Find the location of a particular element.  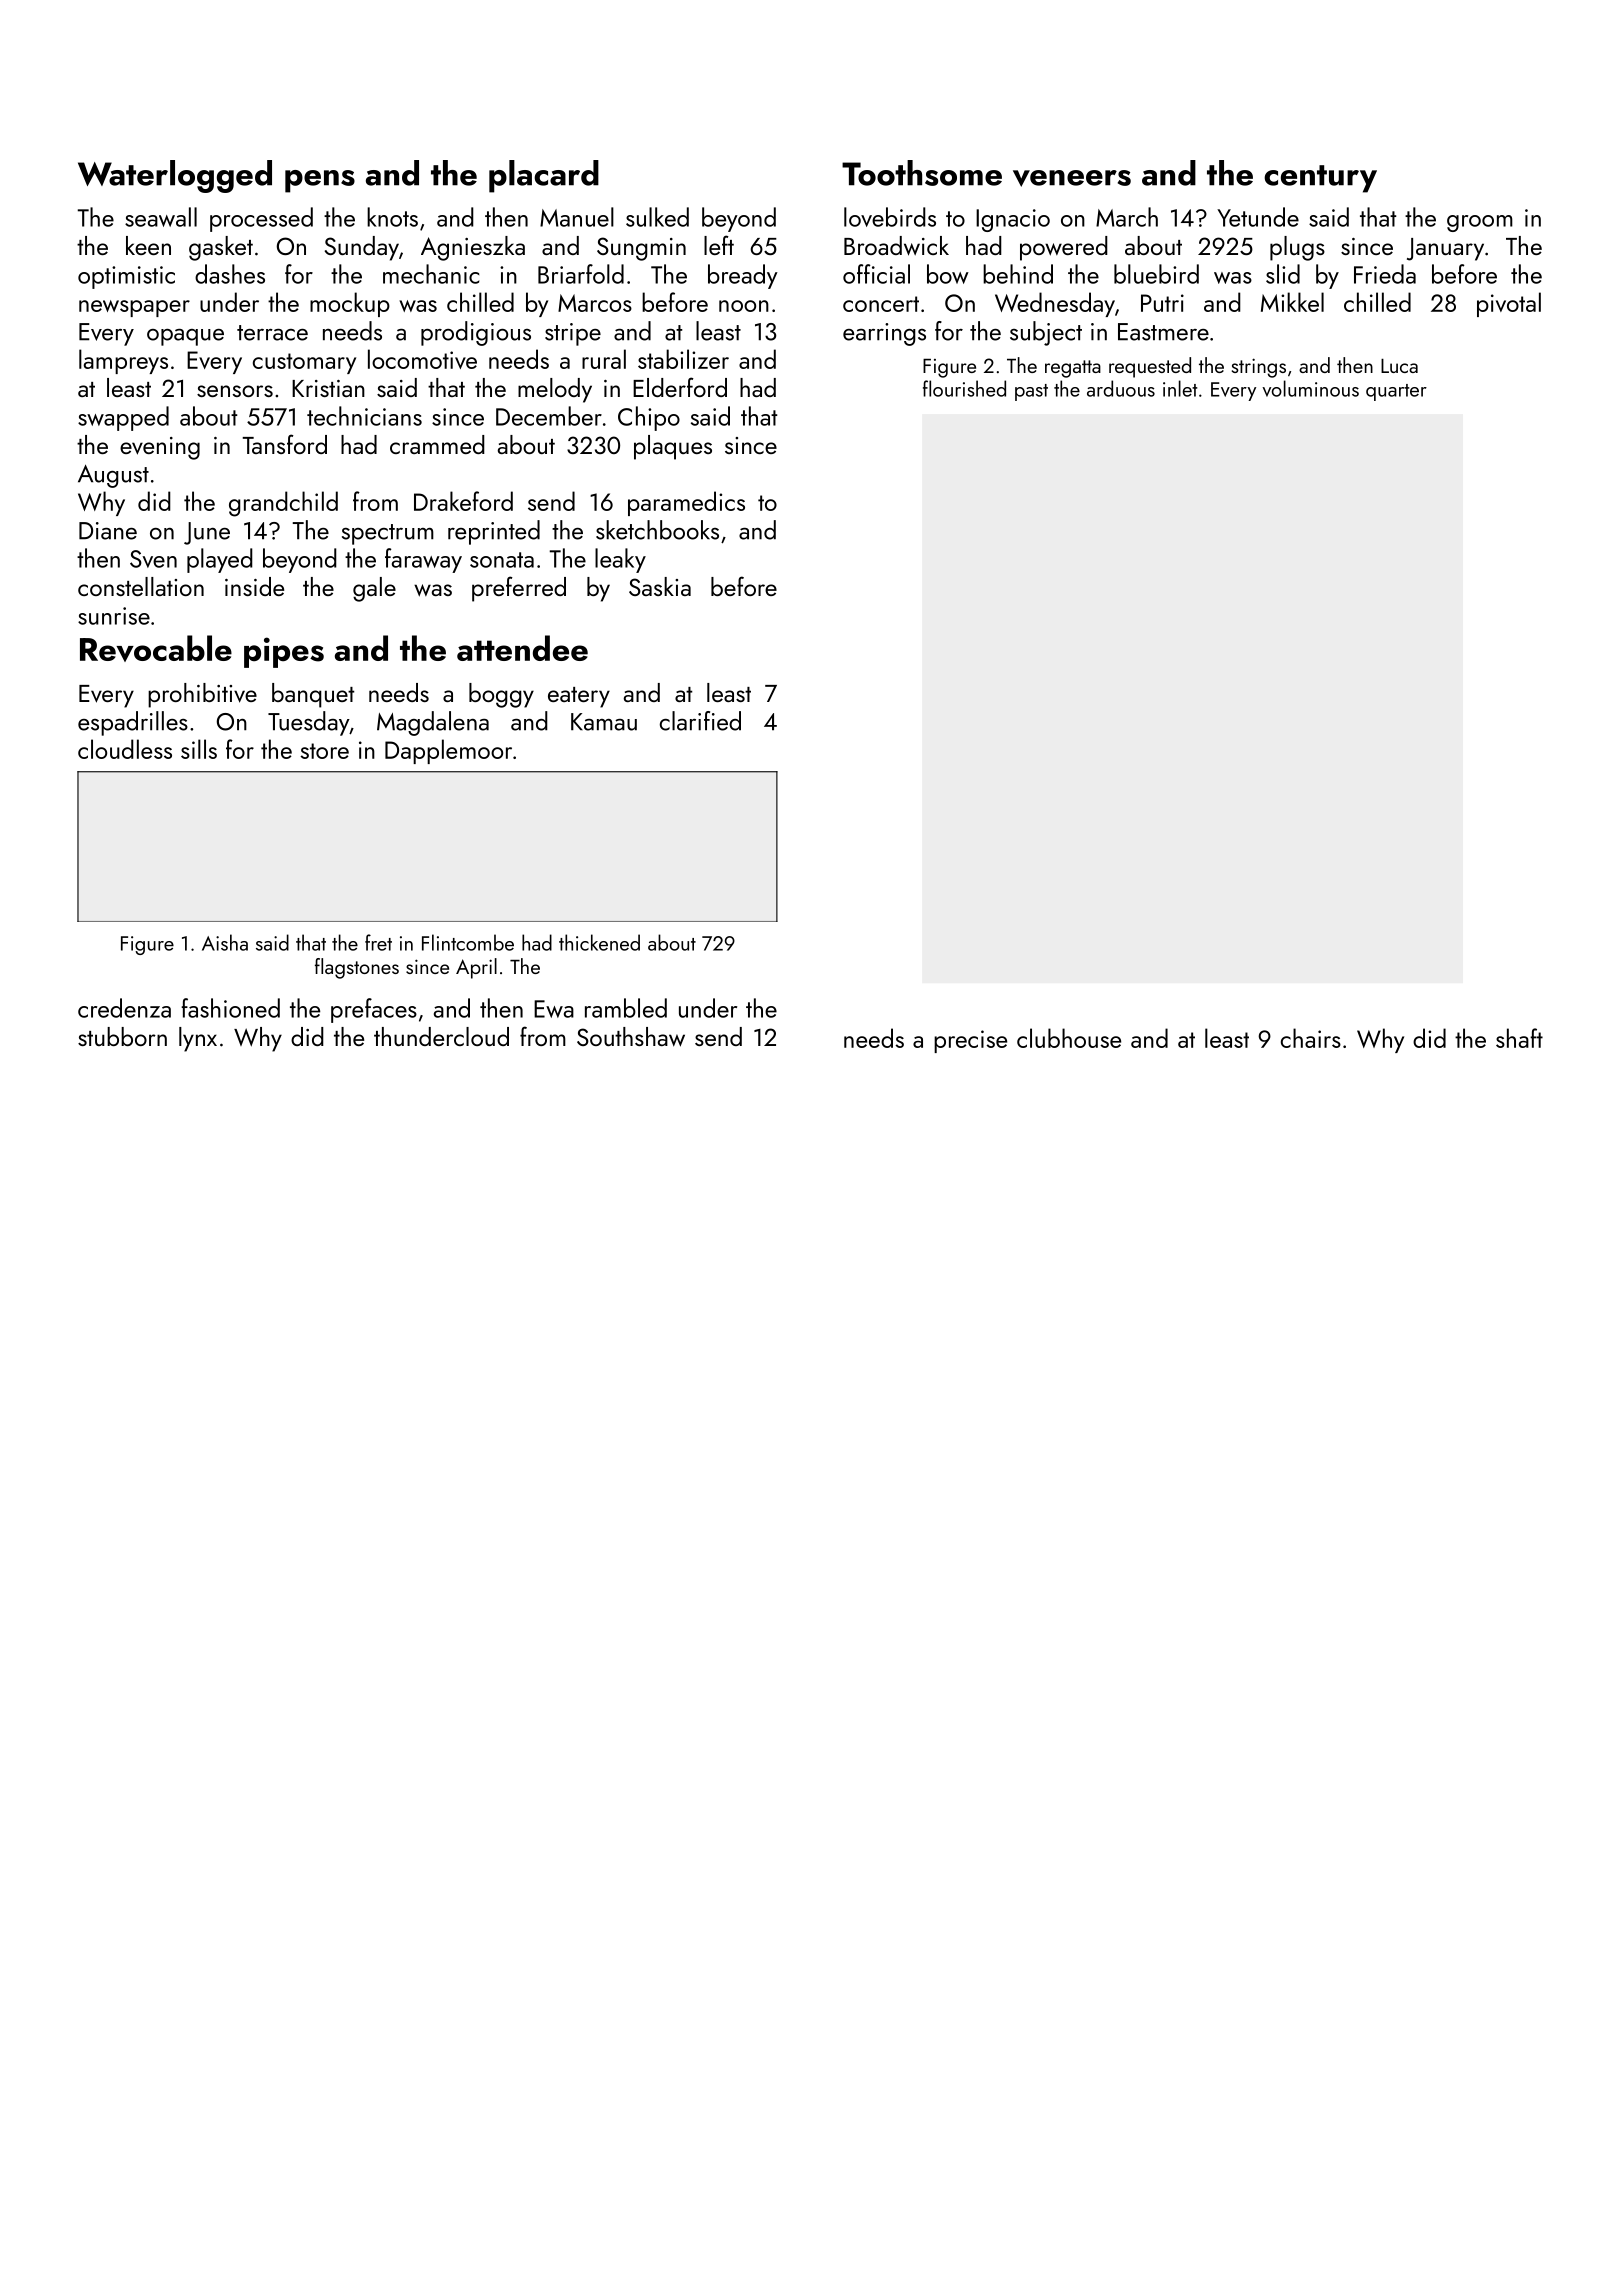

century is located at coordinates (1320, 179).
